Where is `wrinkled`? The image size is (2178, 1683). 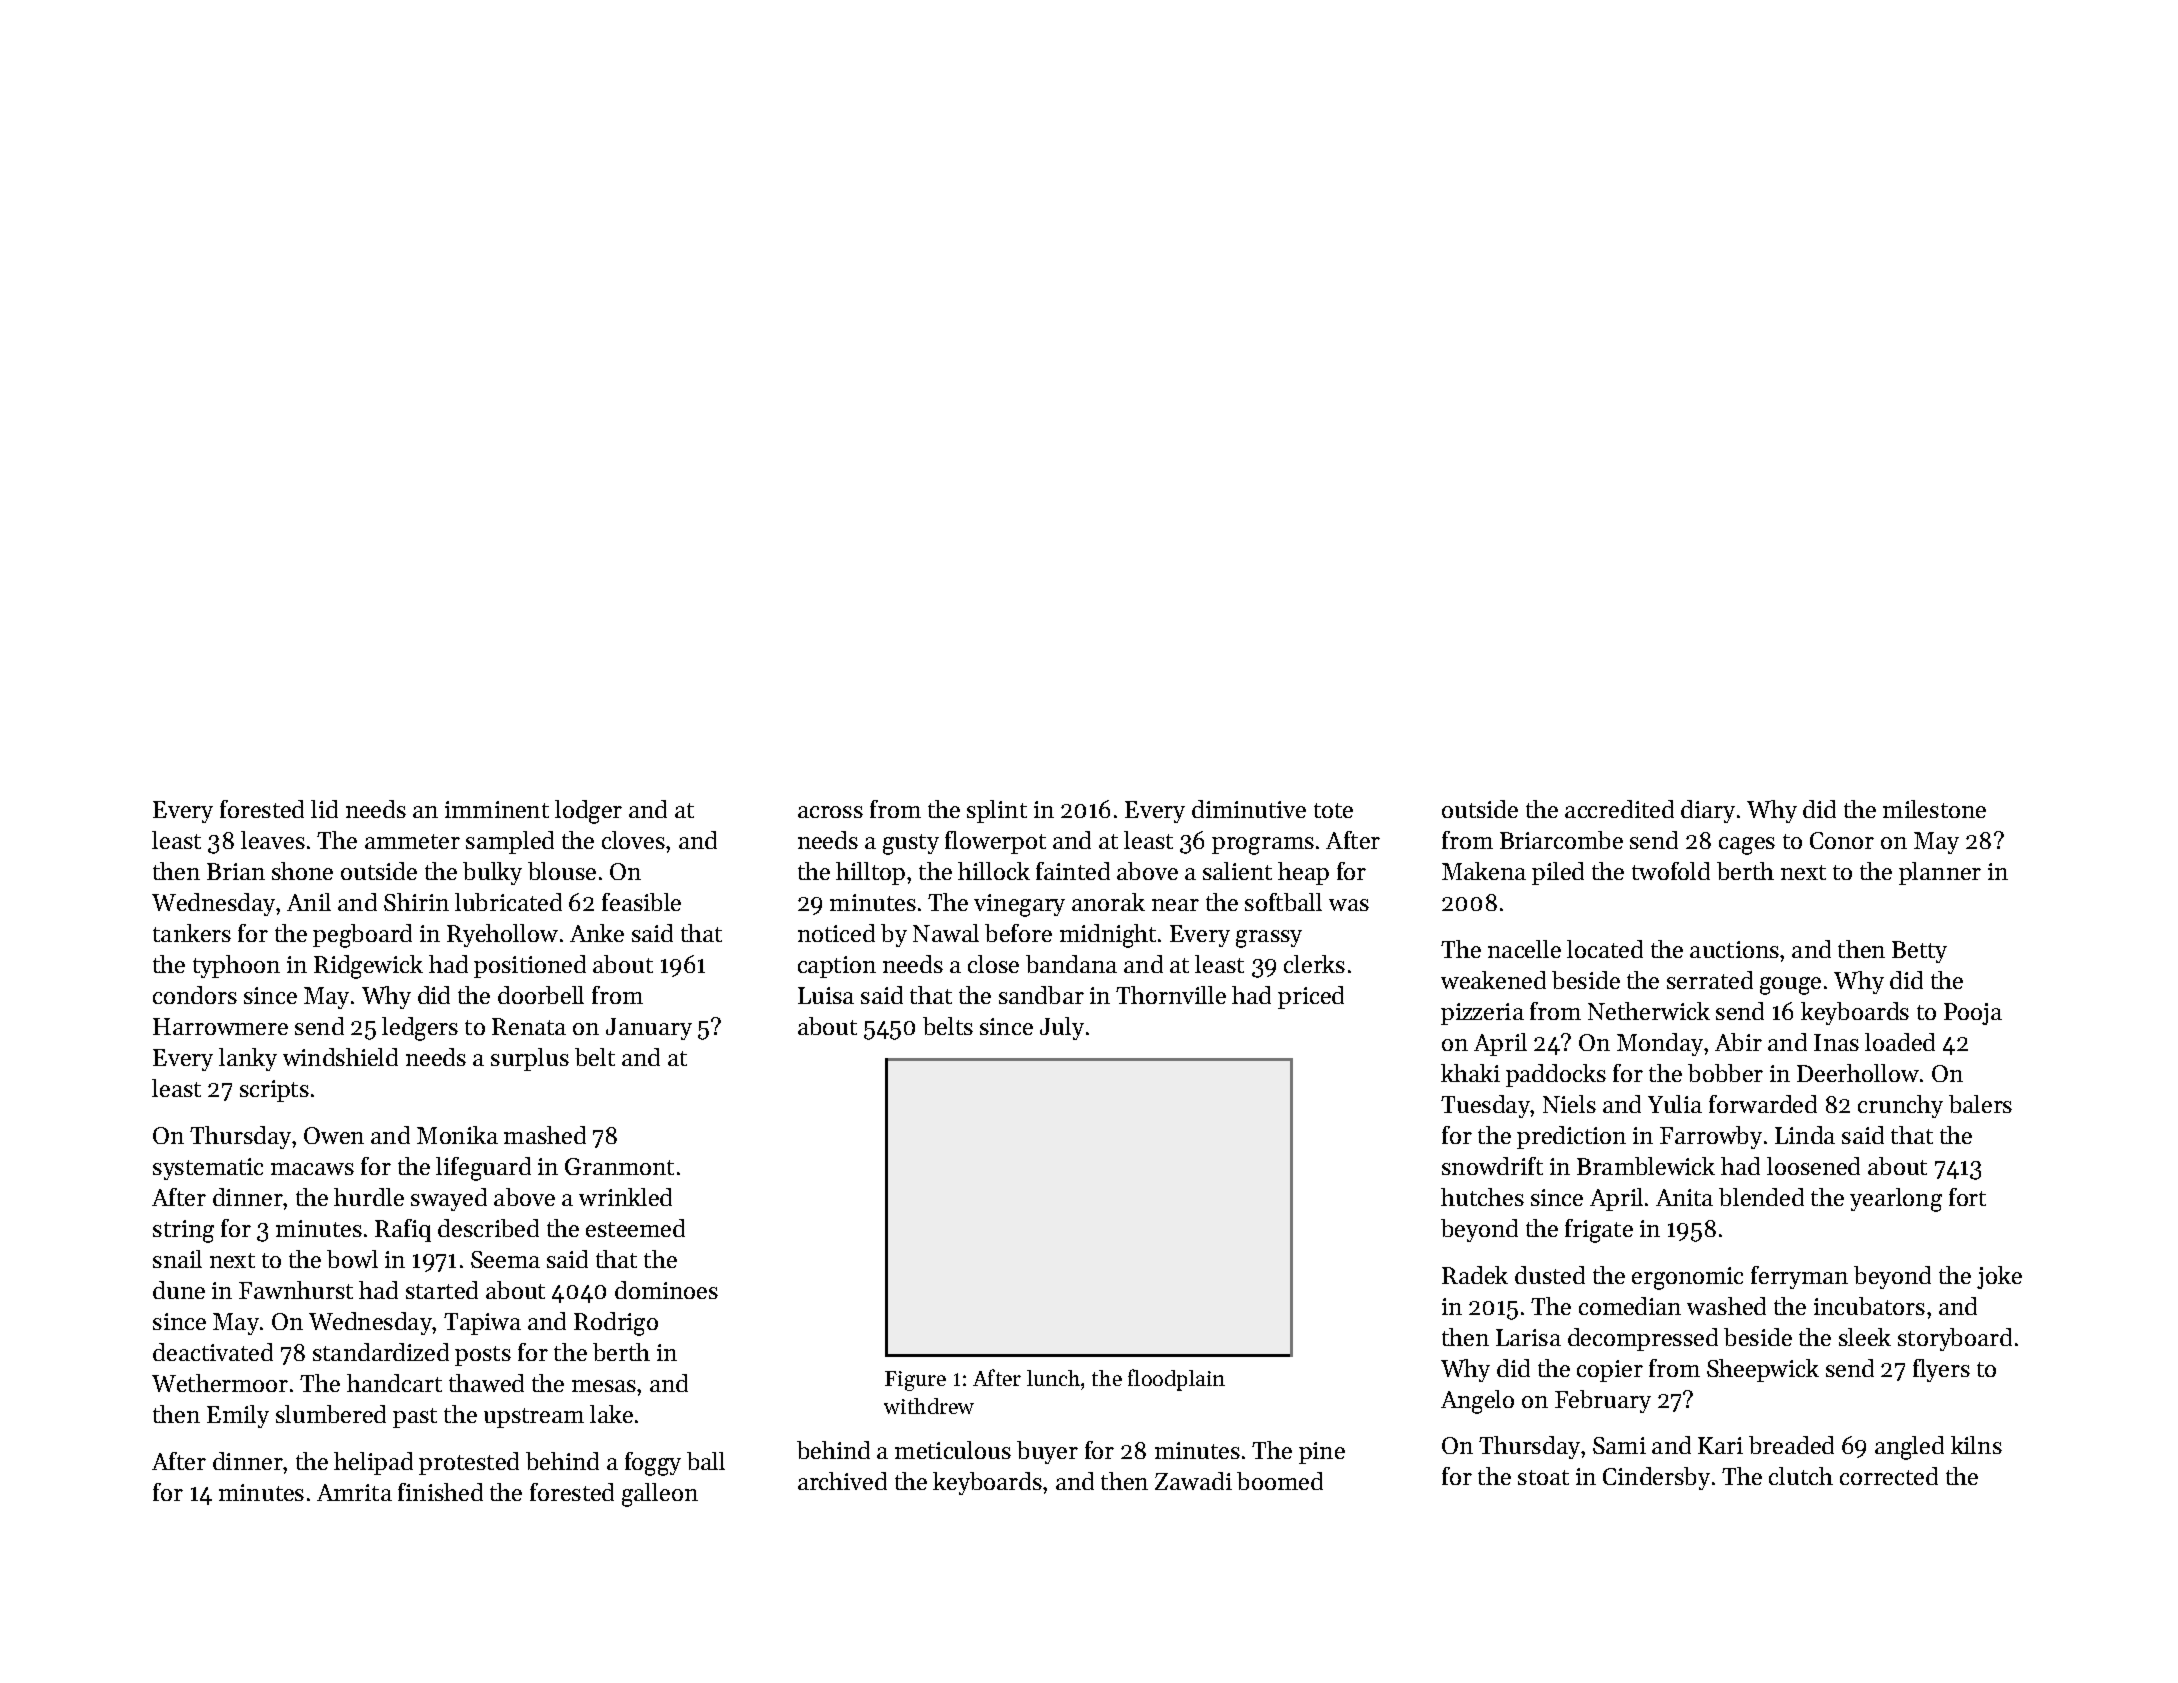 wrinkled is located at coordinates (625, 1197).
